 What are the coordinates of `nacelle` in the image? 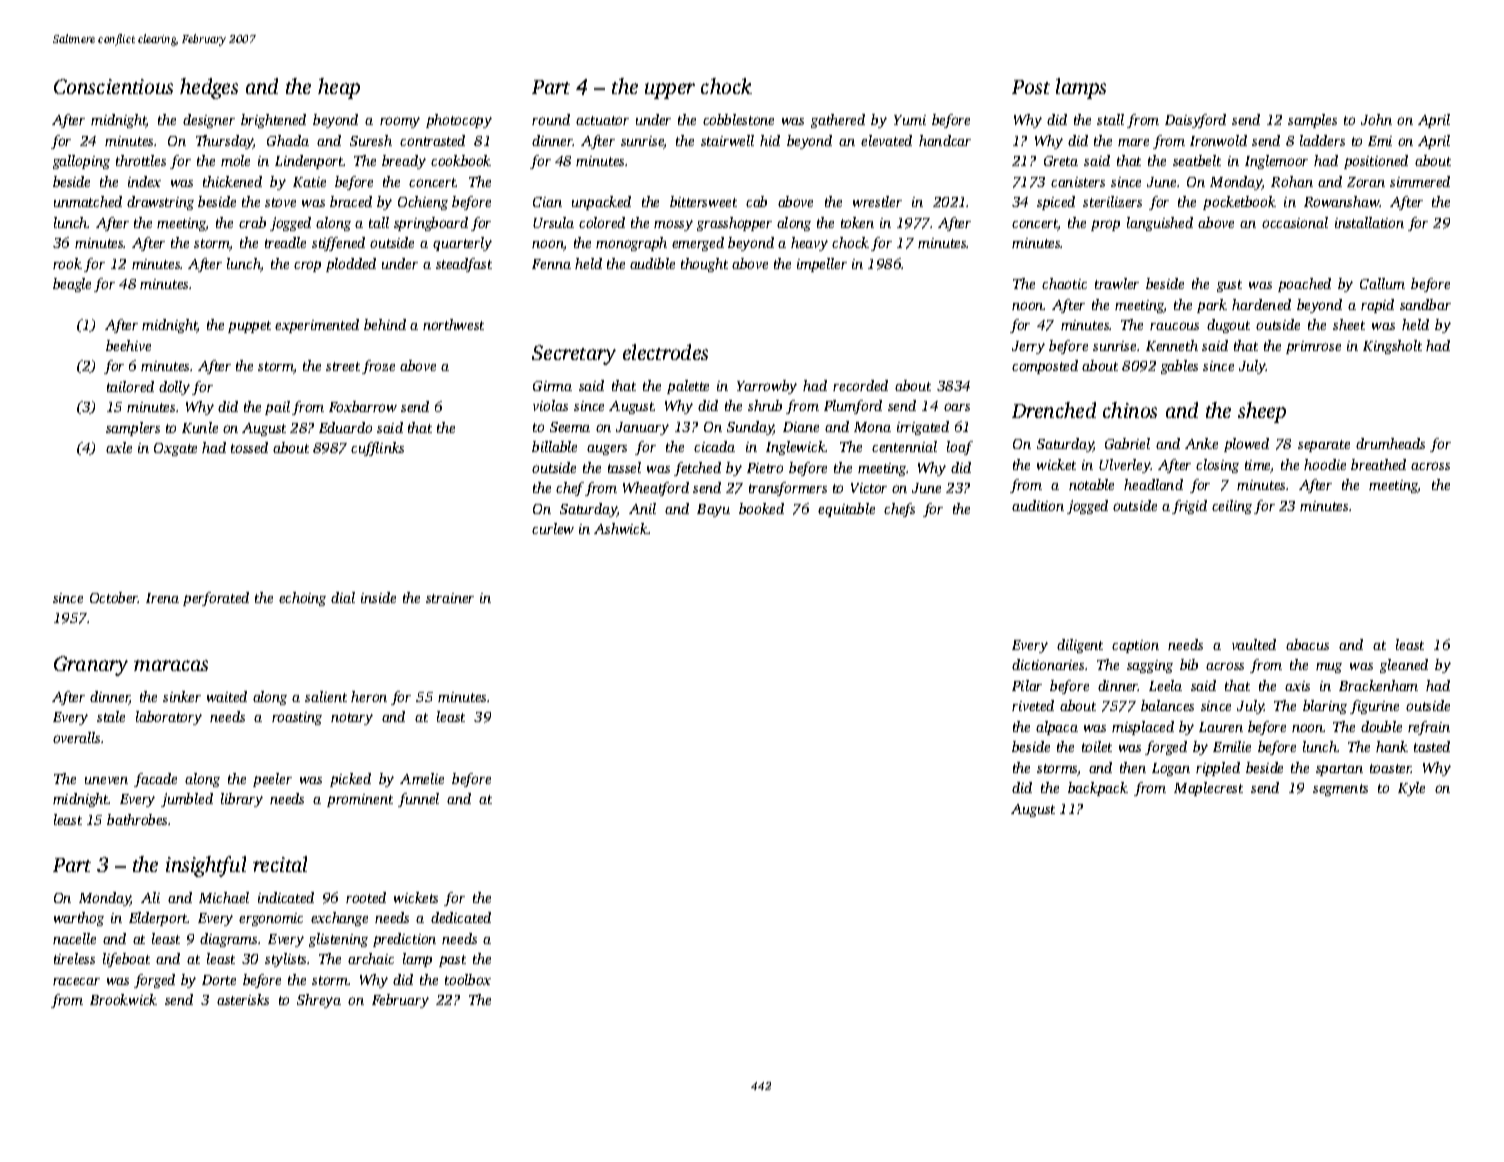 It's located at (74, 938).
